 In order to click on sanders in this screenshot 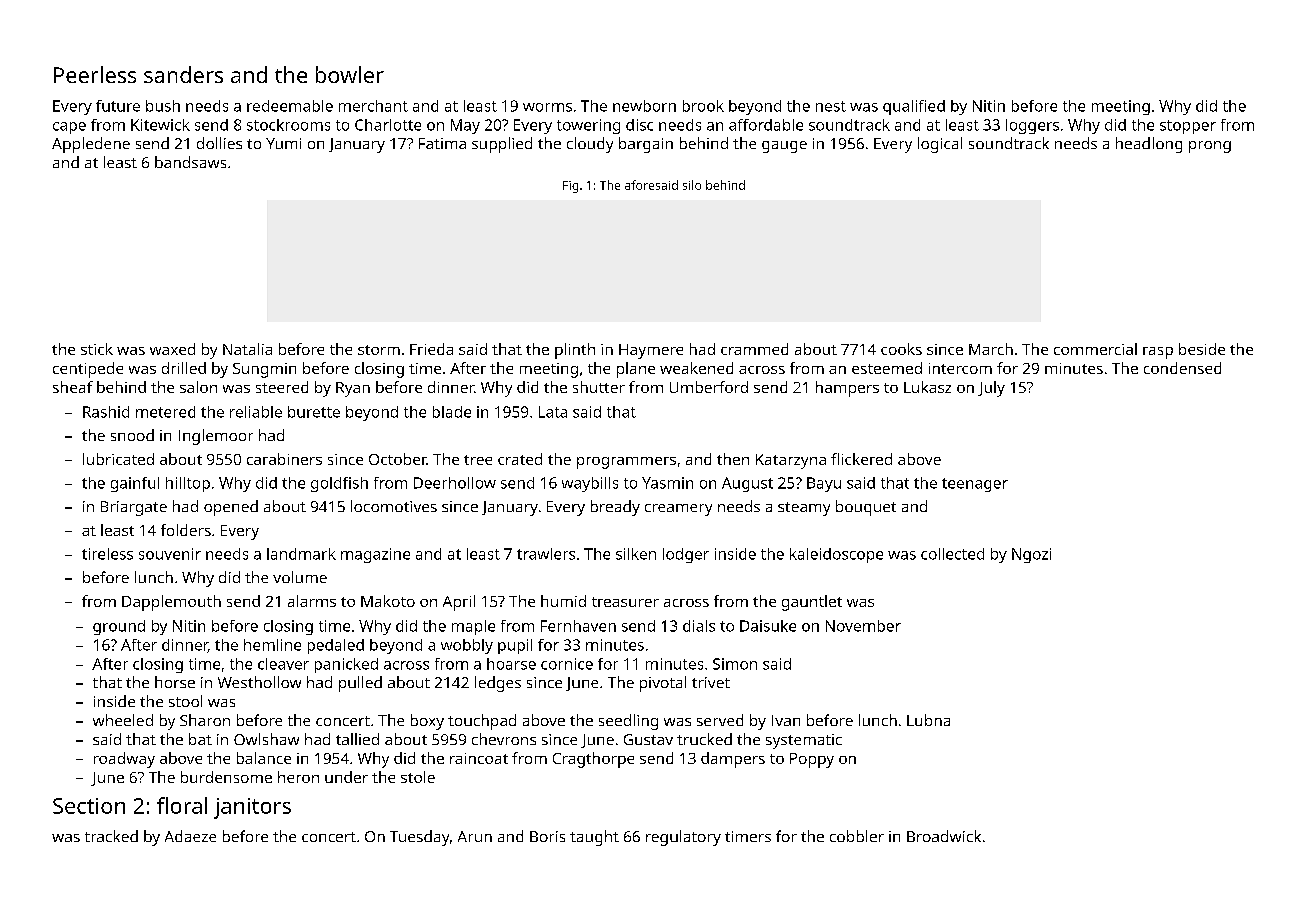, I will do `click(183, 74)`.
